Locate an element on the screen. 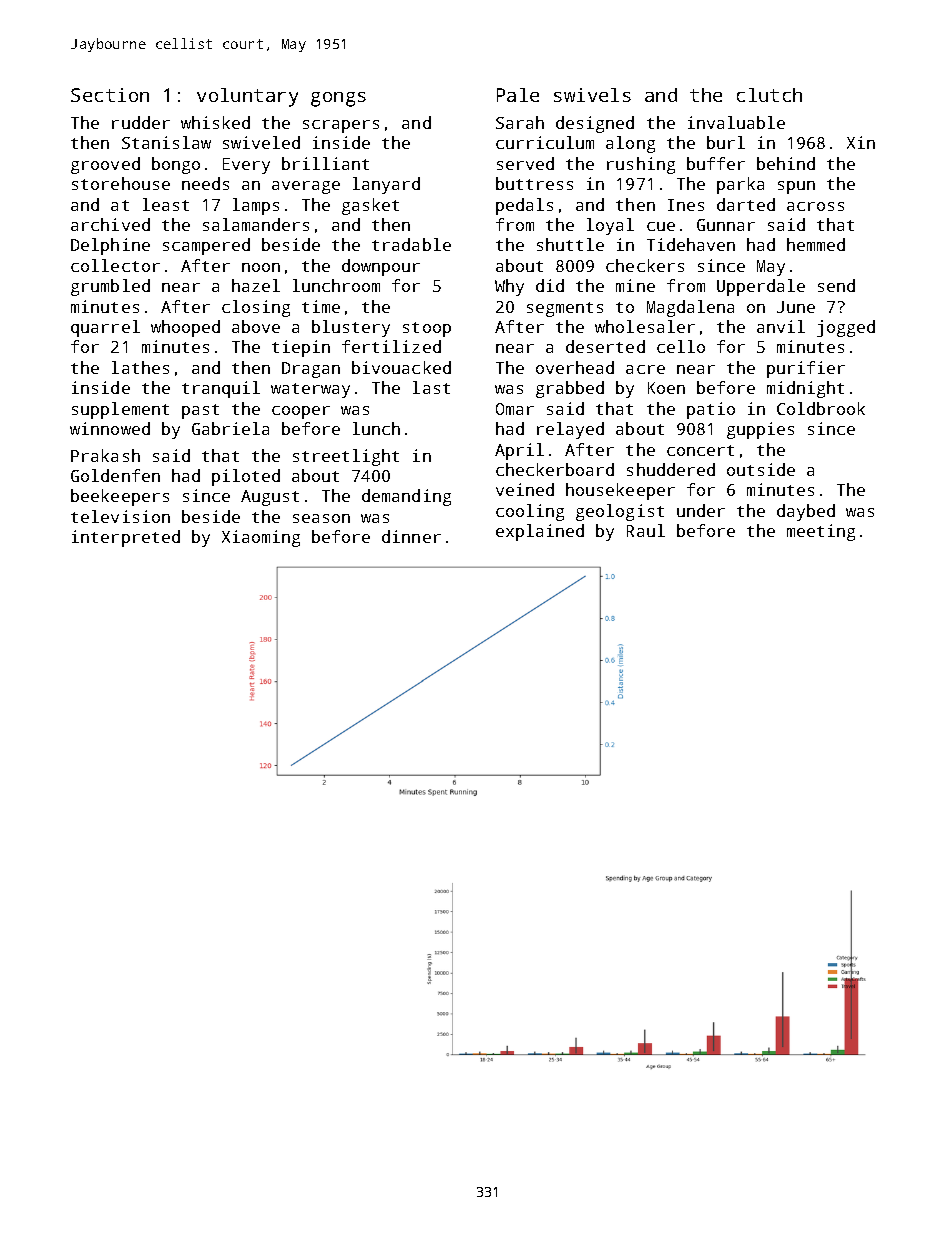  Koen is located at coordinates (666, 388).
